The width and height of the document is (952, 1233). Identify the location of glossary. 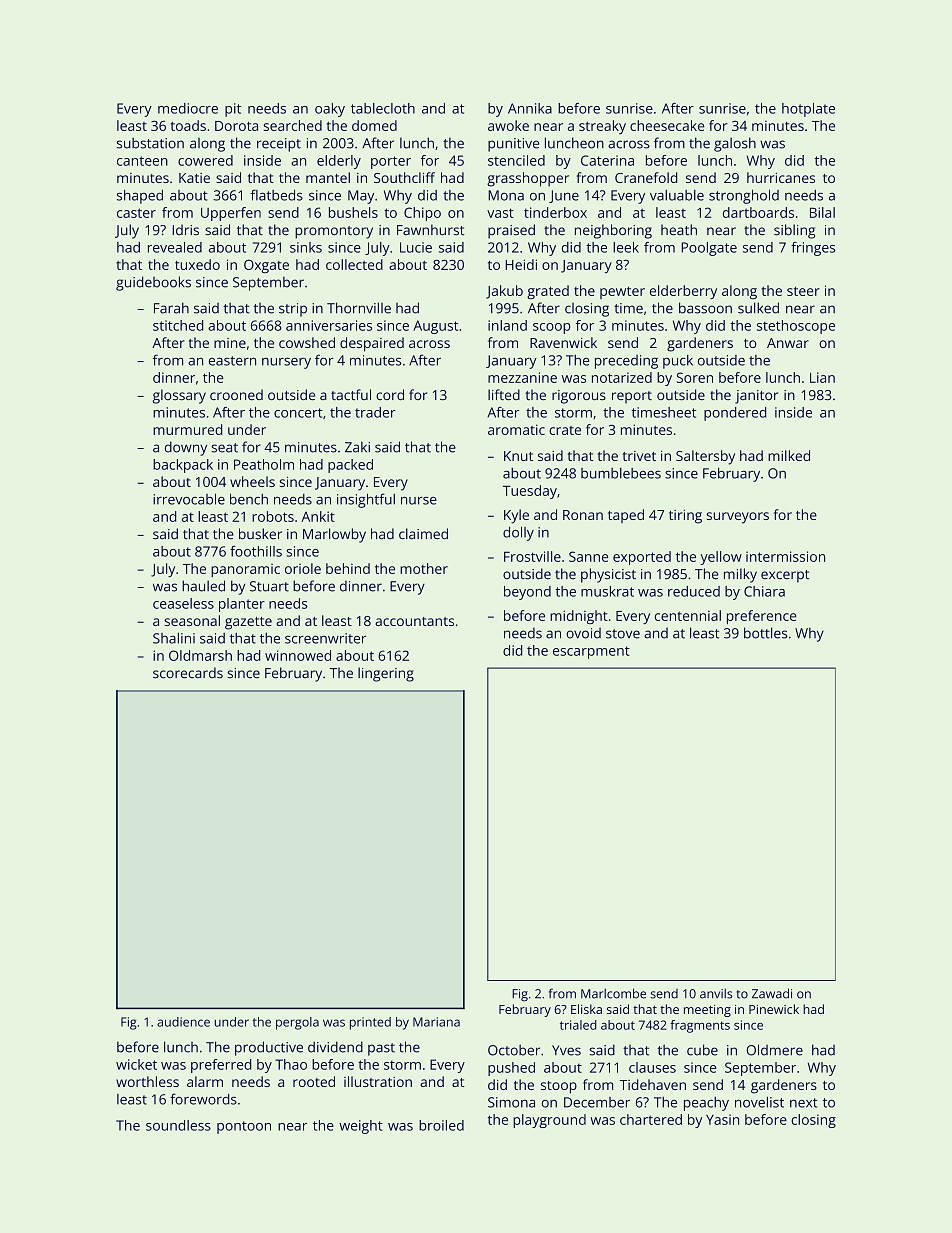
(179, 396).
